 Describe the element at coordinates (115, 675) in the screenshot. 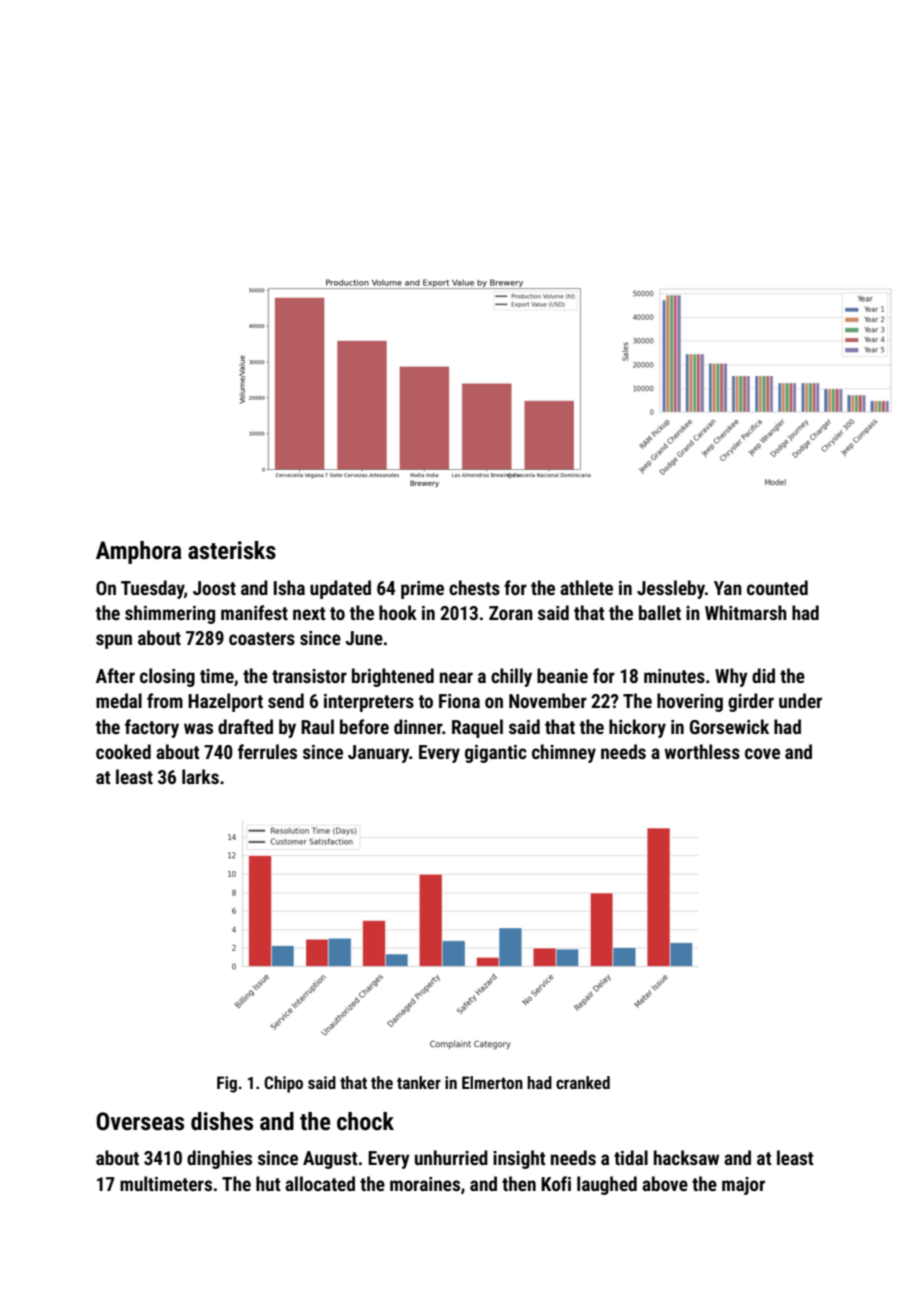

I see `After` at that location.
